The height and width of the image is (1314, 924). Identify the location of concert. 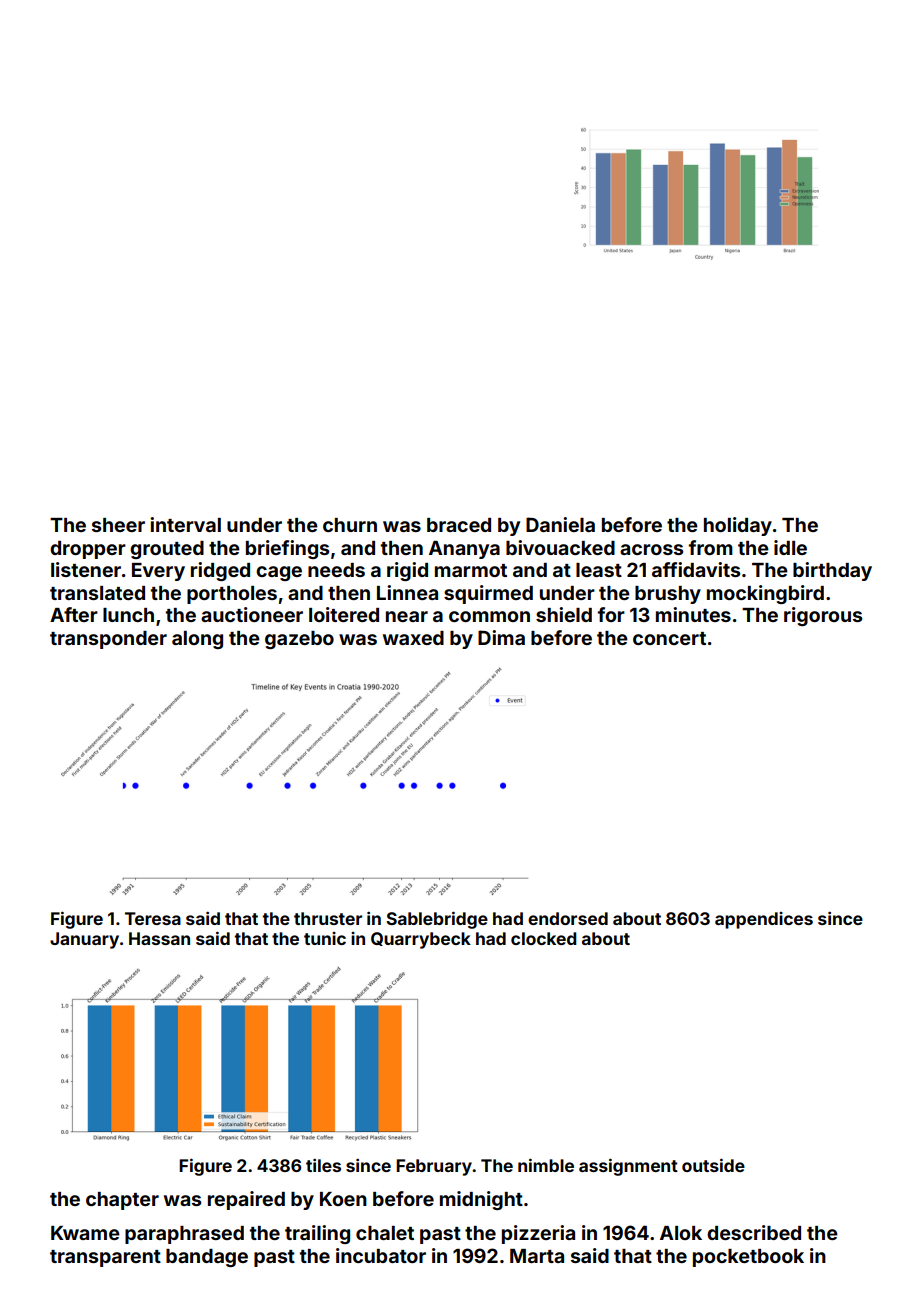
(669, 638).
